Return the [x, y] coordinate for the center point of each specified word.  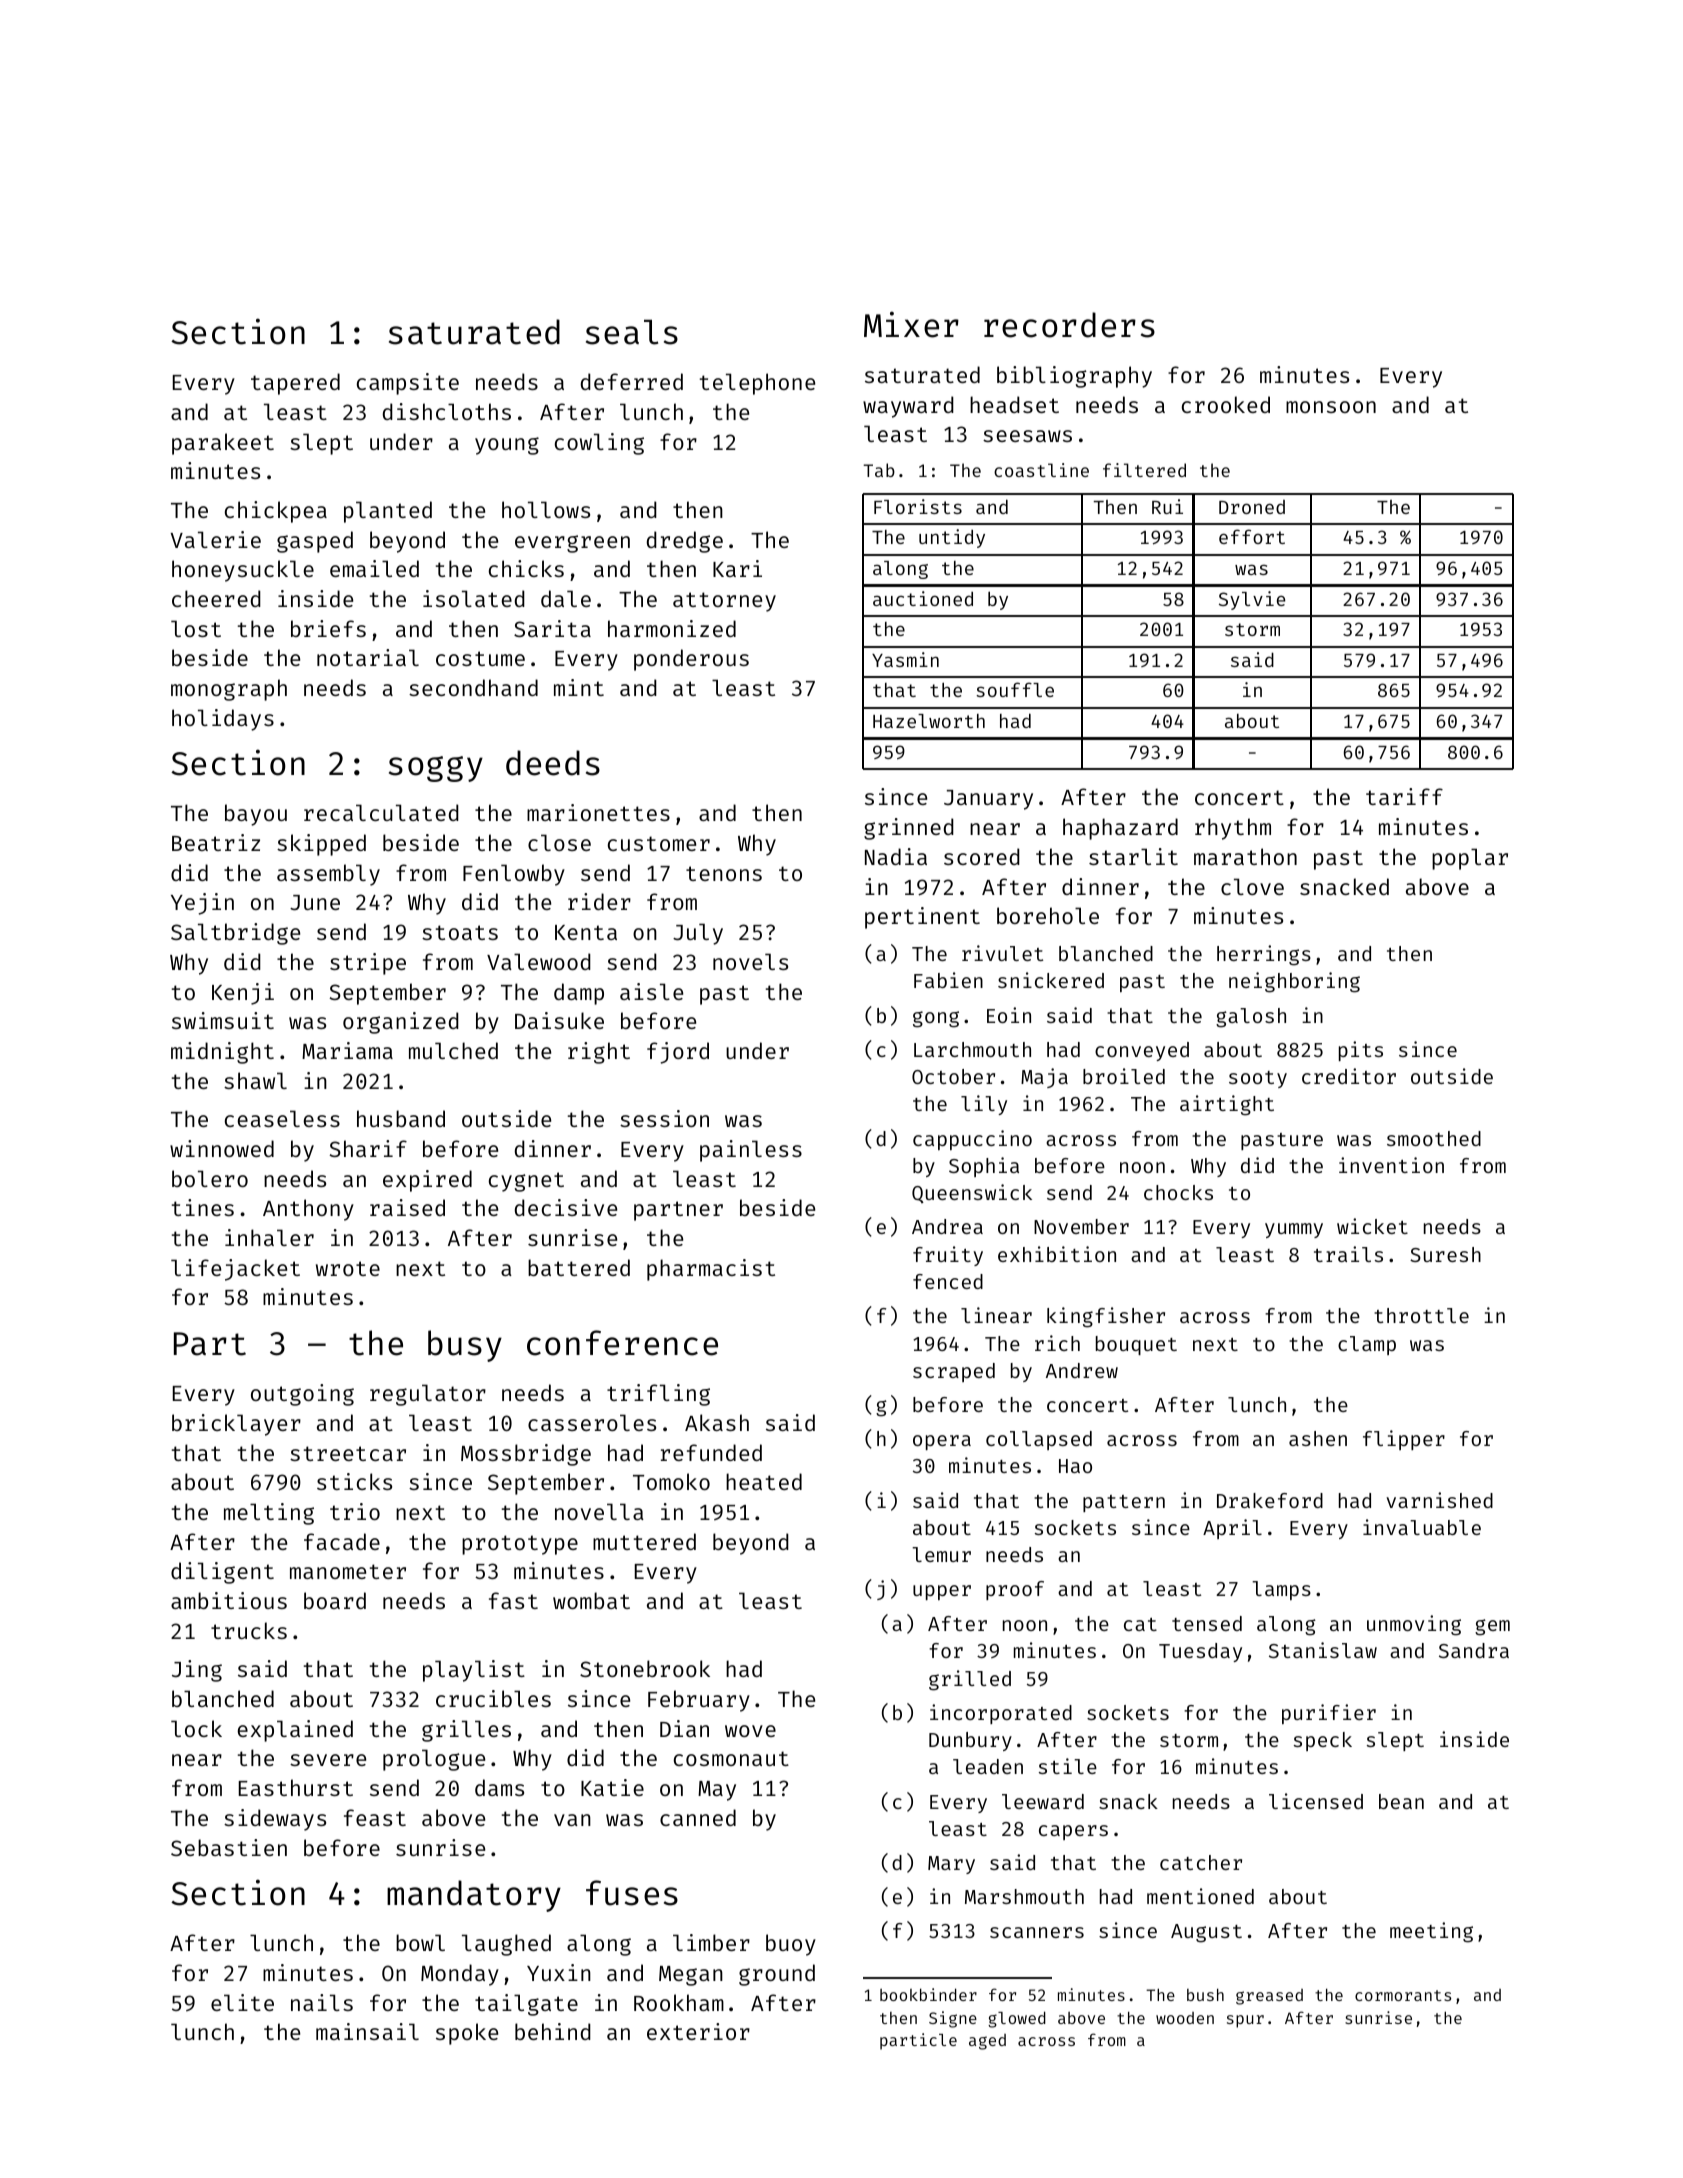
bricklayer [236, 1425]
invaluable [1422, 1527]
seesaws [1027, 436]
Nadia [896, 856]
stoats [460, 932]
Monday [460, 1975]
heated [764, 1481]
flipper [1404, 1440]
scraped [954, 1372]
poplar [1470, 859]
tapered [295, 384]
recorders [1069, 325]
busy [465, 1346]
